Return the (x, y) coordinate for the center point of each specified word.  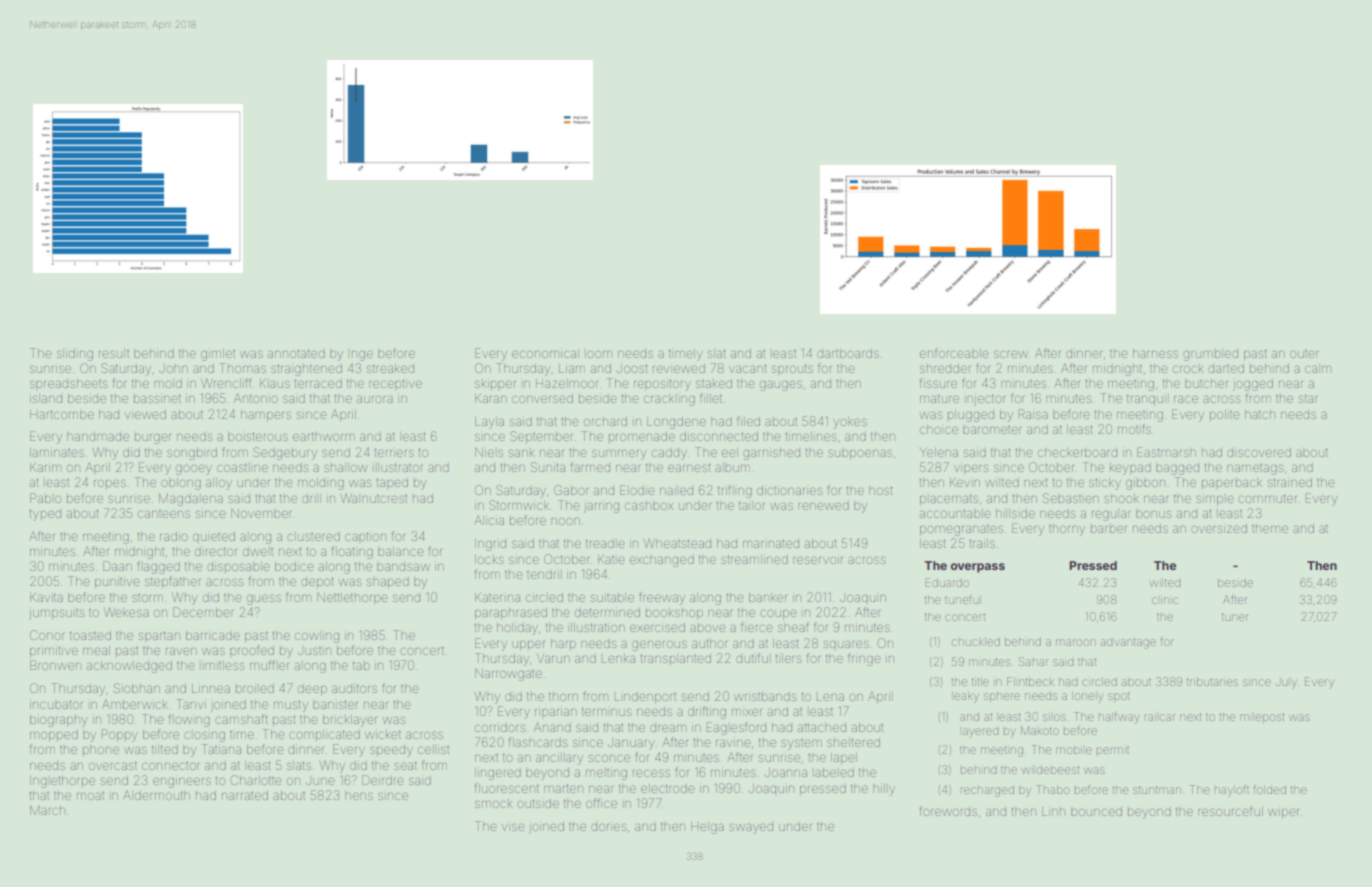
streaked (390, 368)
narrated (245, 795)
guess (264, 599)
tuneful (963, 599)
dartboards (848, 353)
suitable (612, 597)
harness (1155, 353)
